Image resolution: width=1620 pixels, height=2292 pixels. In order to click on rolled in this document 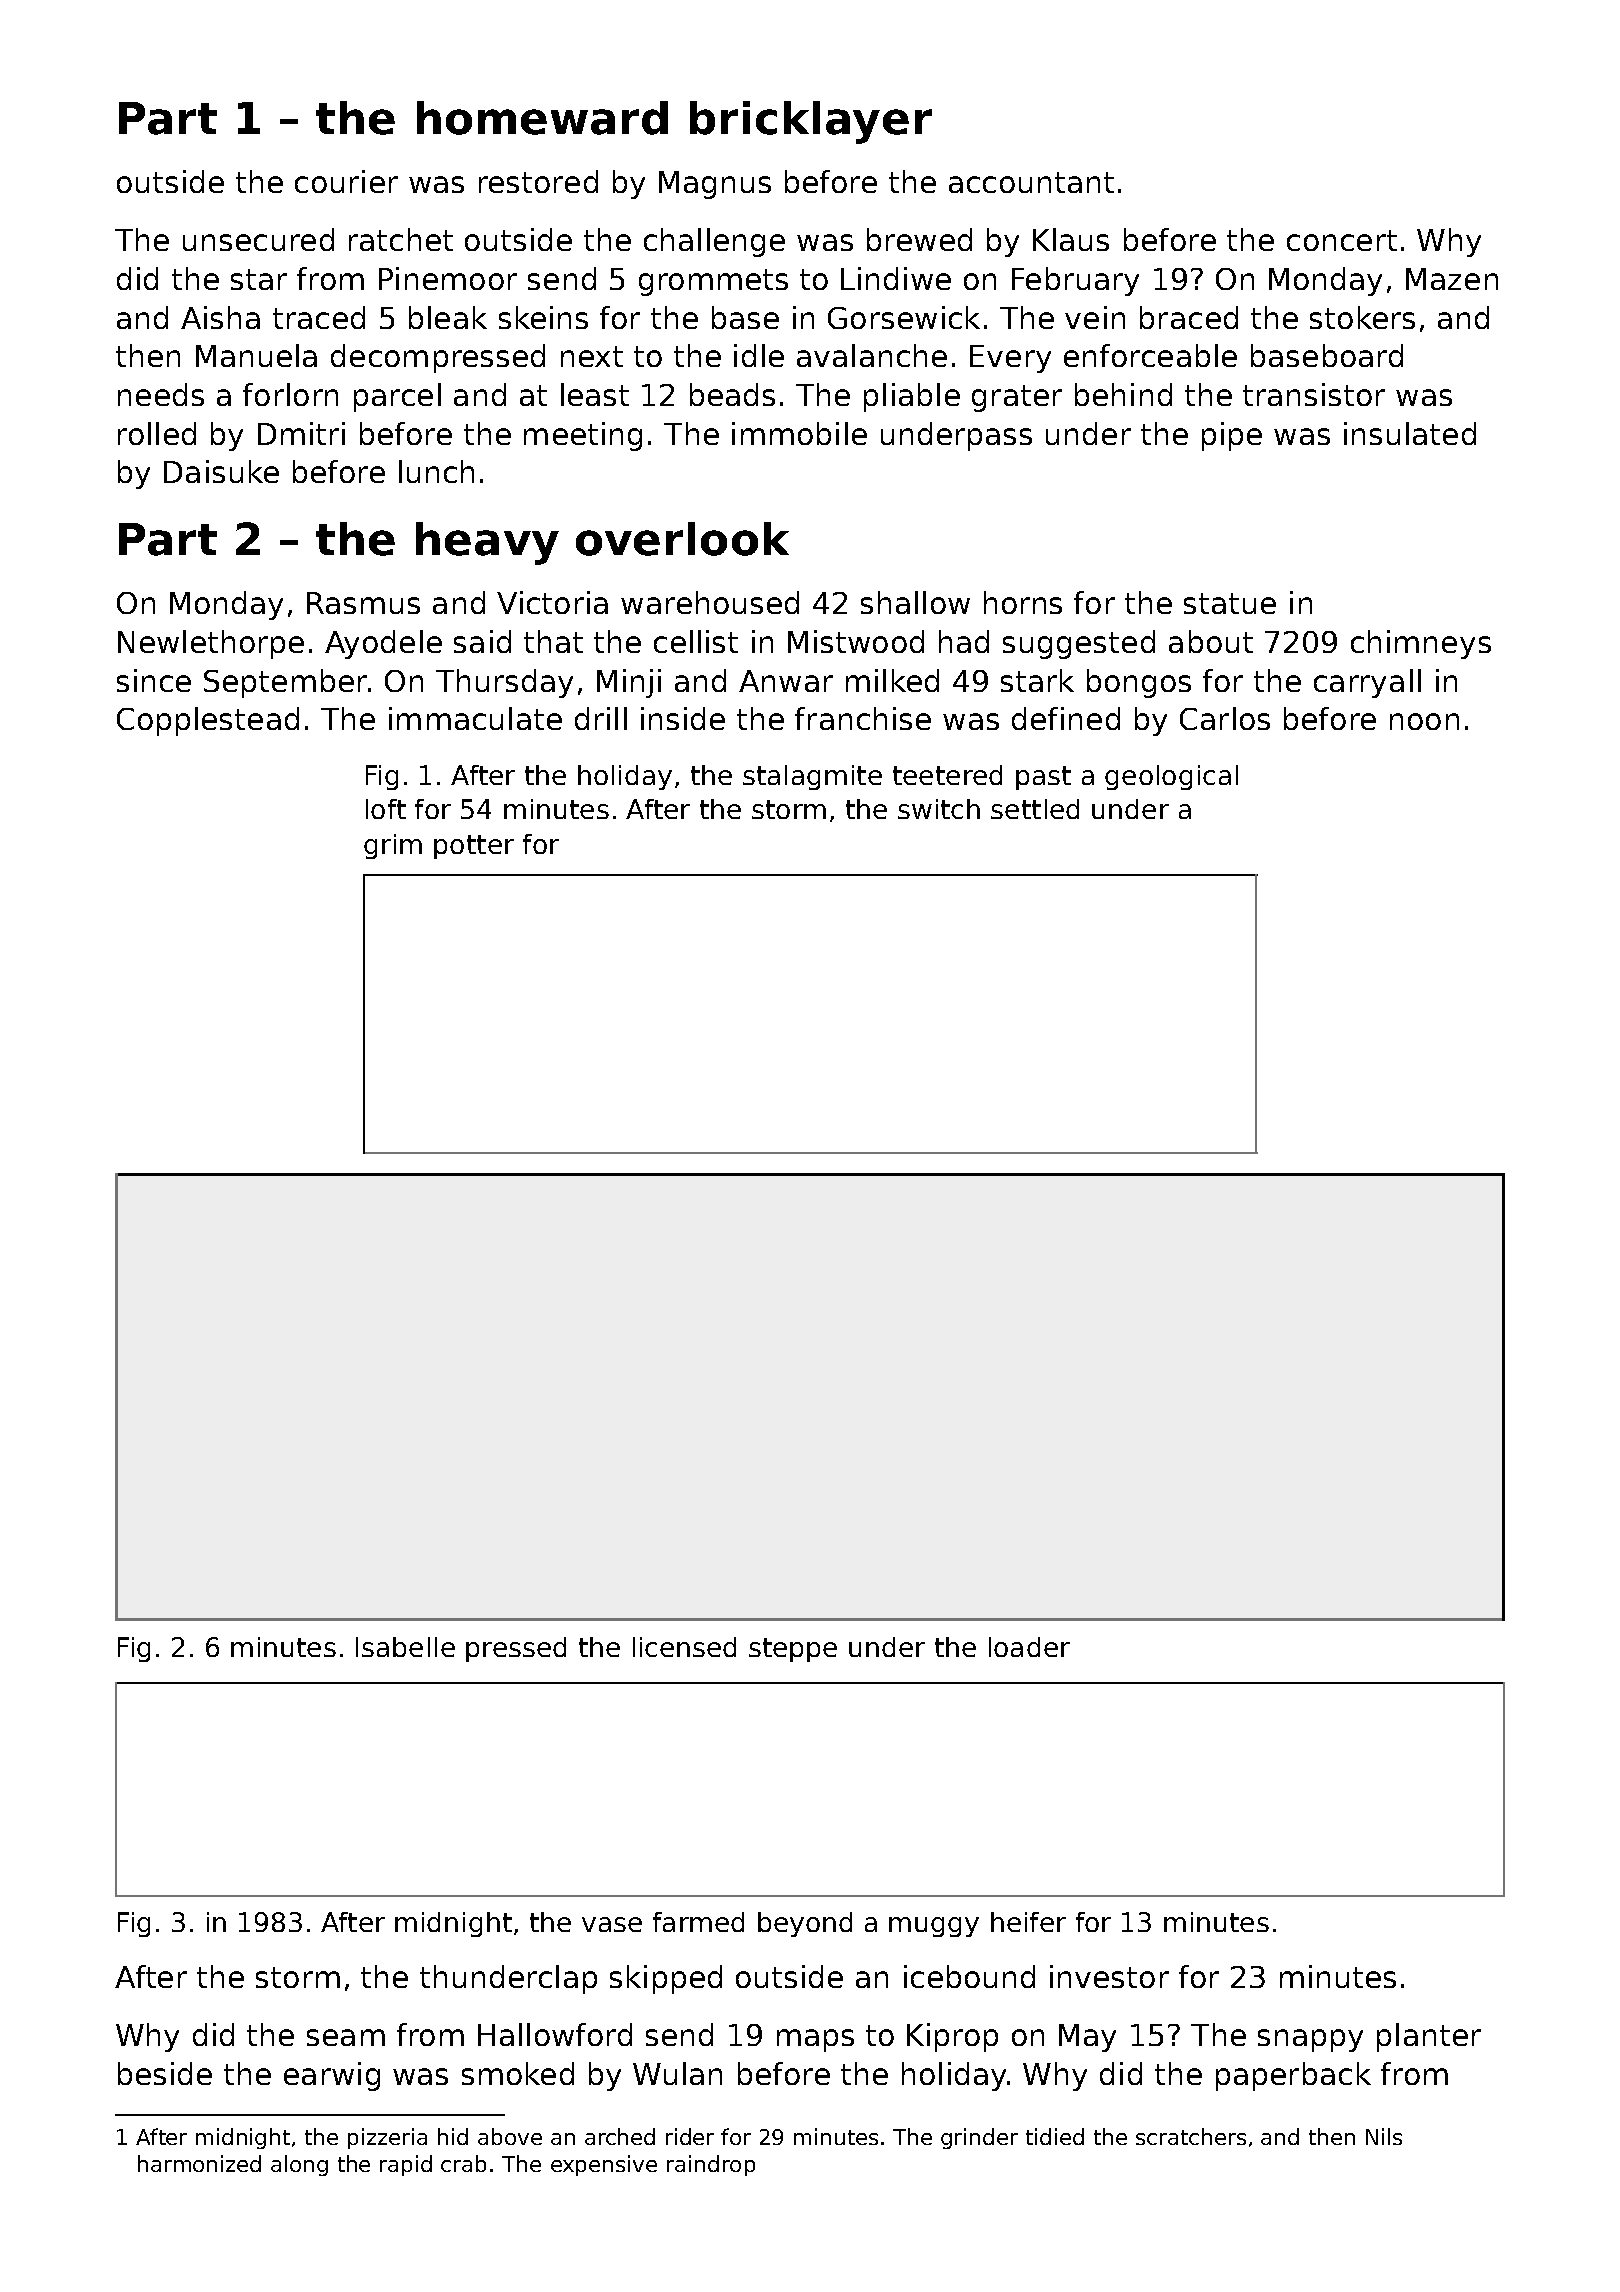, I will do `click(157, 433)`.
